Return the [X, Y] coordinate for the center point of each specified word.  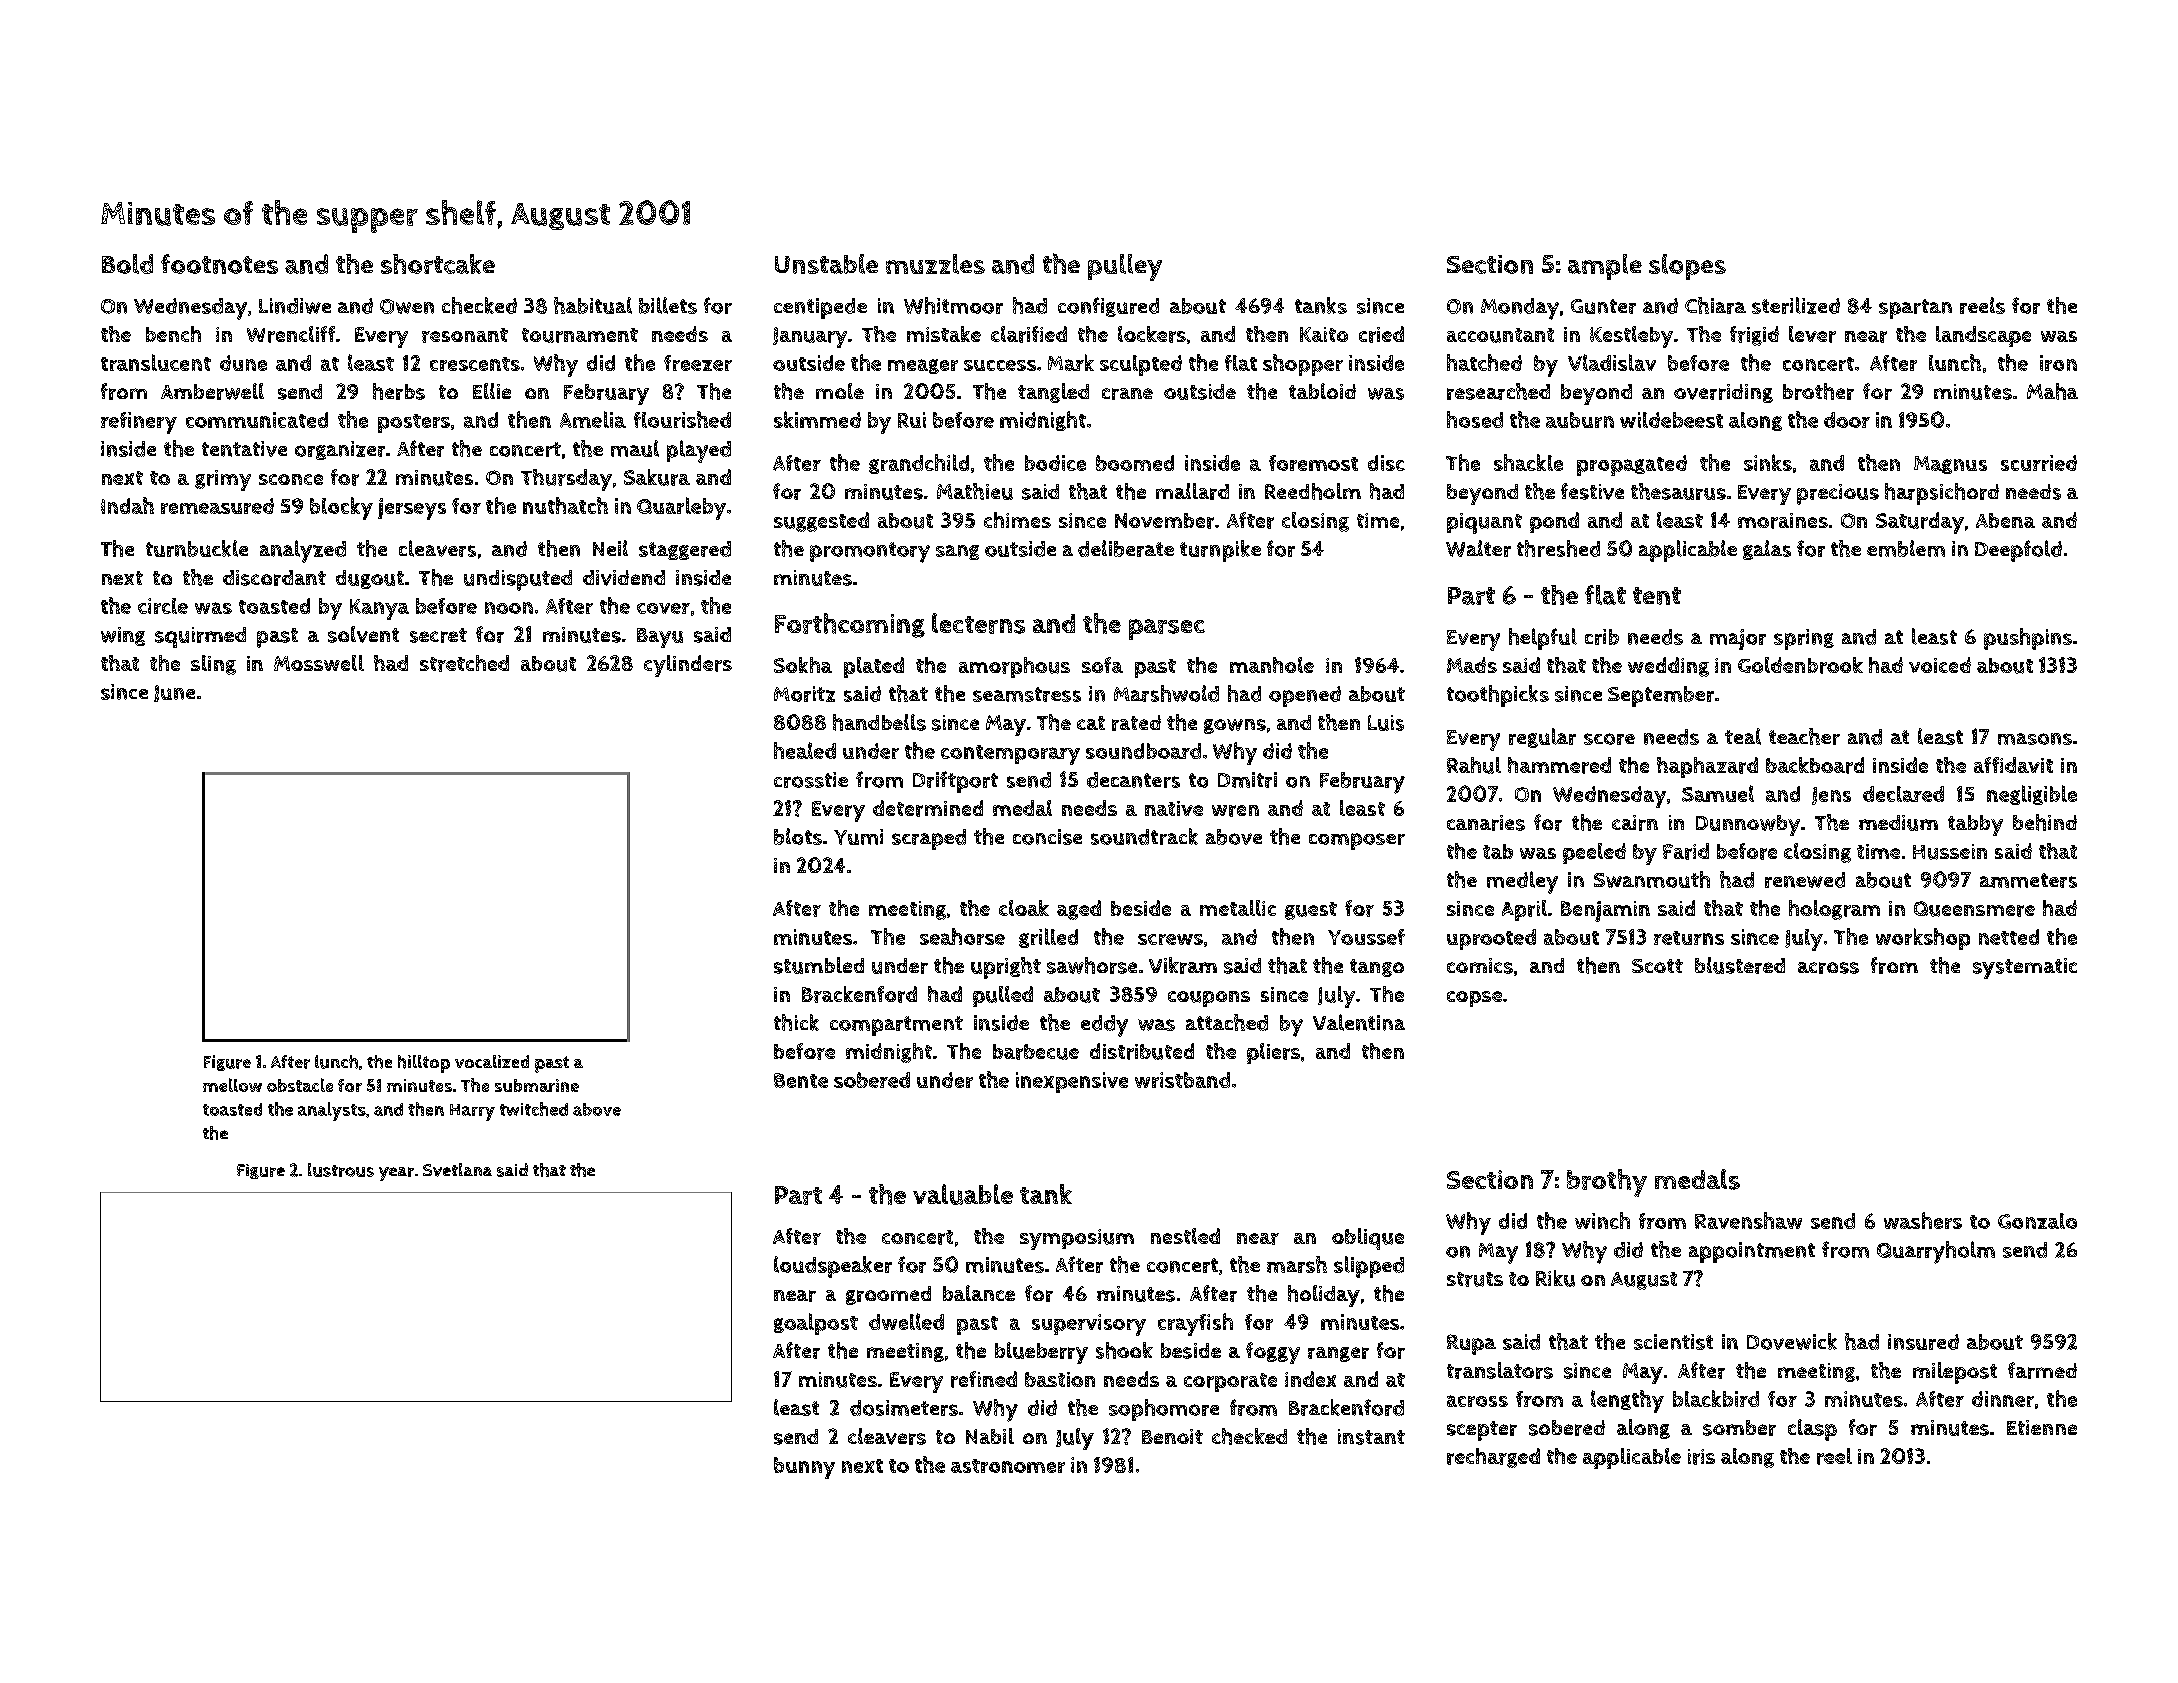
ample [1605, 267]
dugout [370, 579]
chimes [1017, 520]
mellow [232, 1085]
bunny [804, 1468]
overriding [1723, 393]
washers [1923, 1220]
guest [1311, 911]
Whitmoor [953, 305]
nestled [1185, 1236]
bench [173, 334]
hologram [1834, 910]
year [396, 1174]
